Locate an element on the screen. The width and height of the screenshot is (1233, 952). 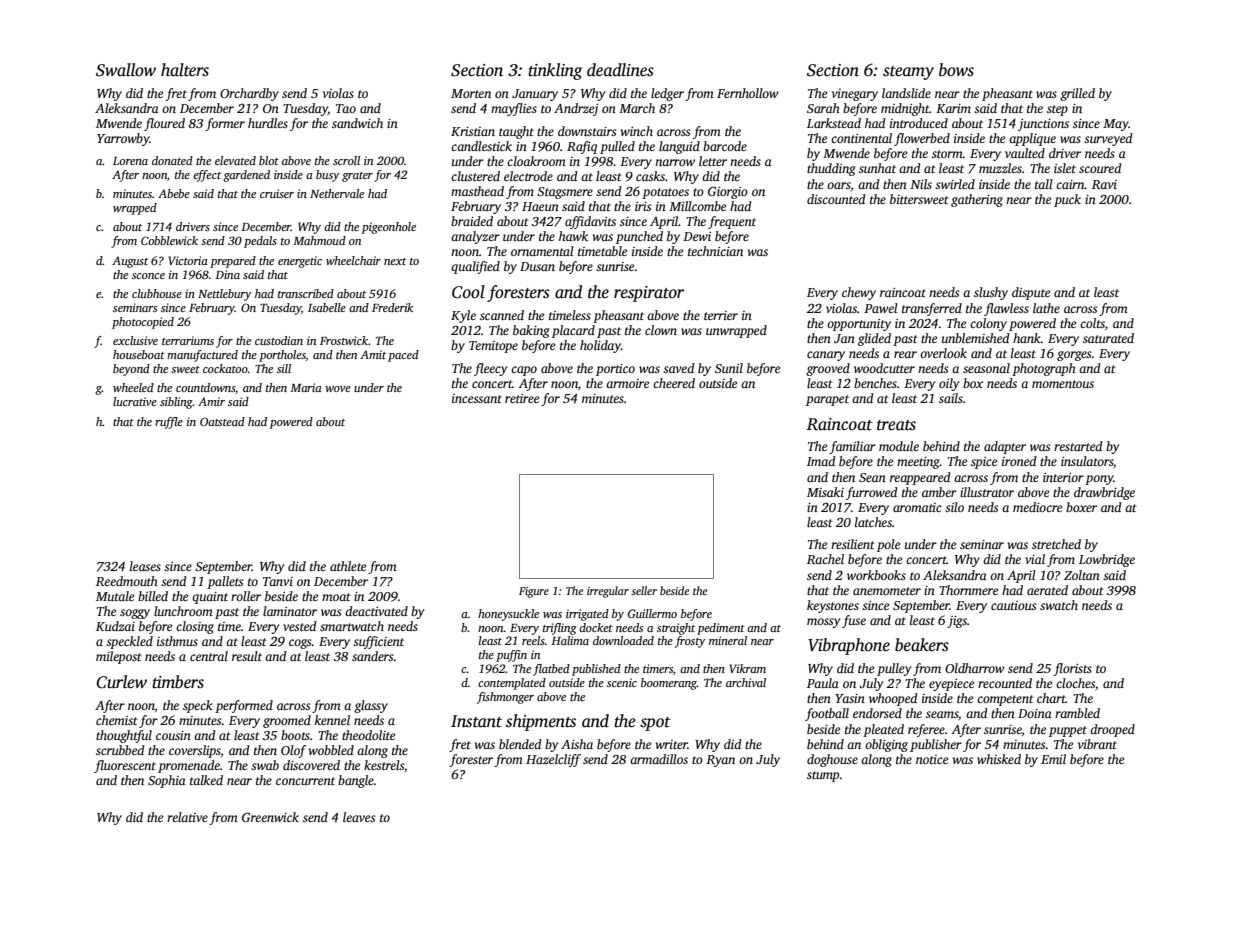
punched is located at coordinates (639, 237).
